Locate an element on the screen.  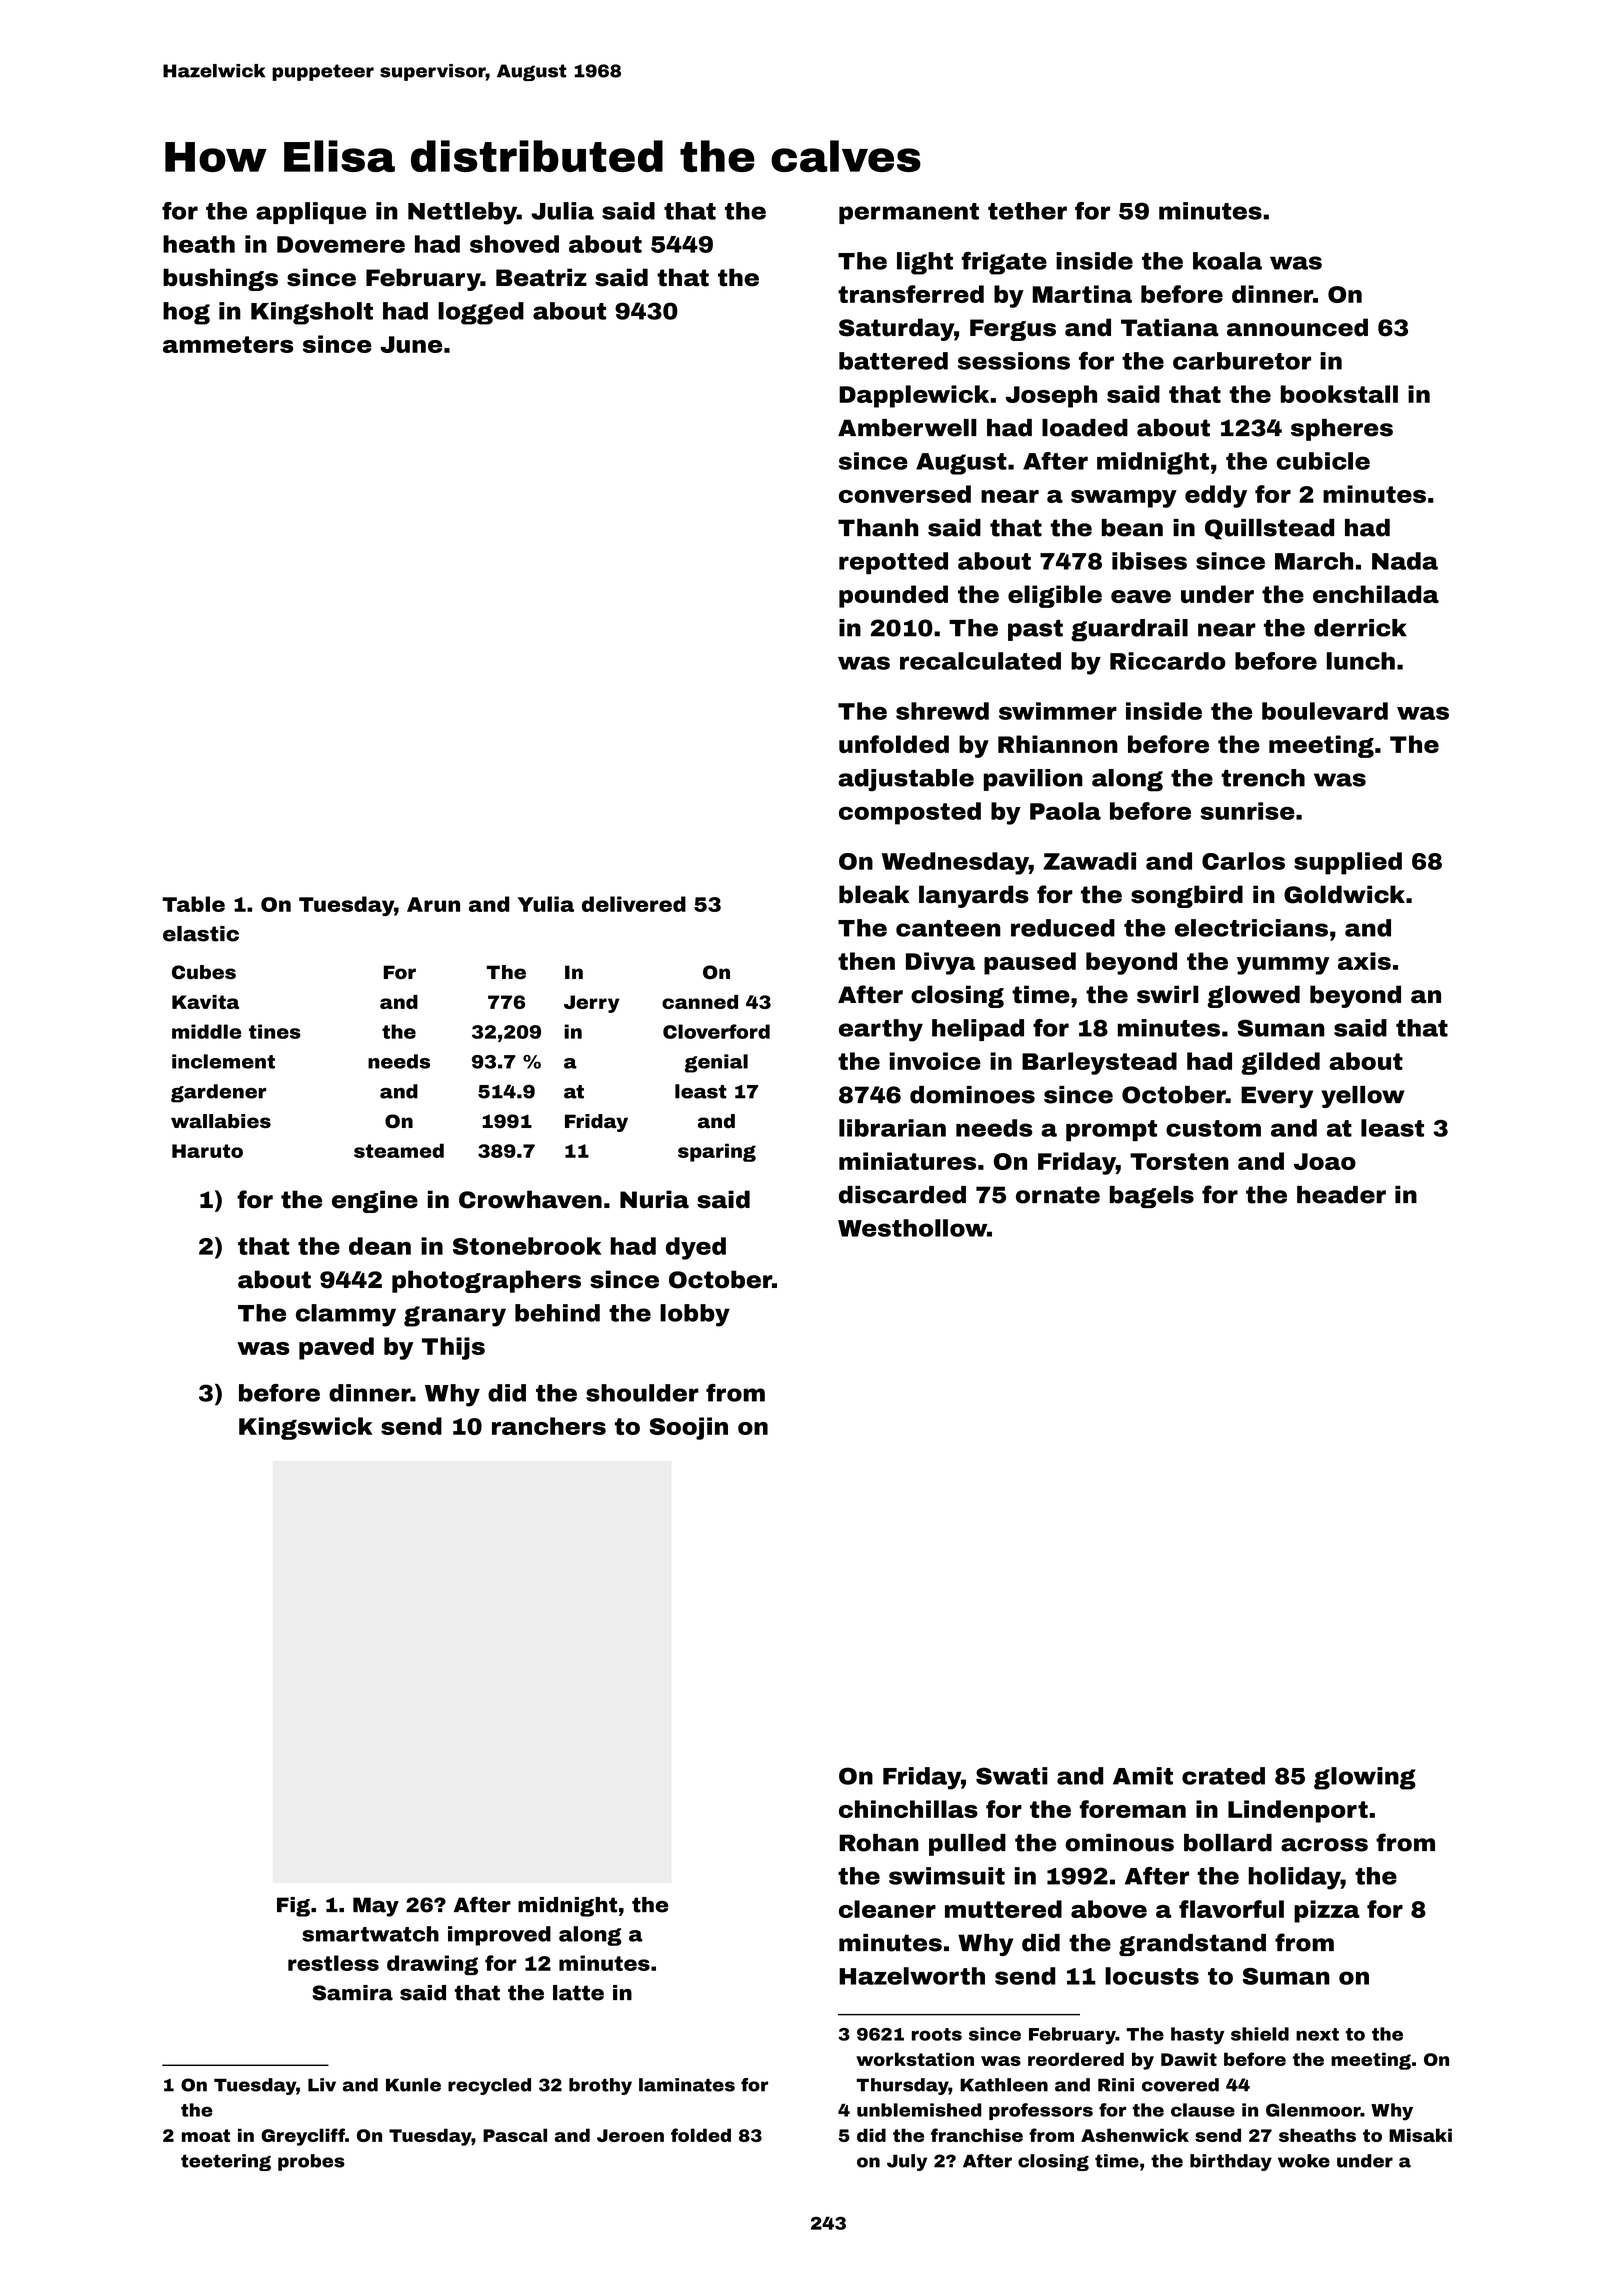
chinchillas is located at coordinates (908, 1809).
